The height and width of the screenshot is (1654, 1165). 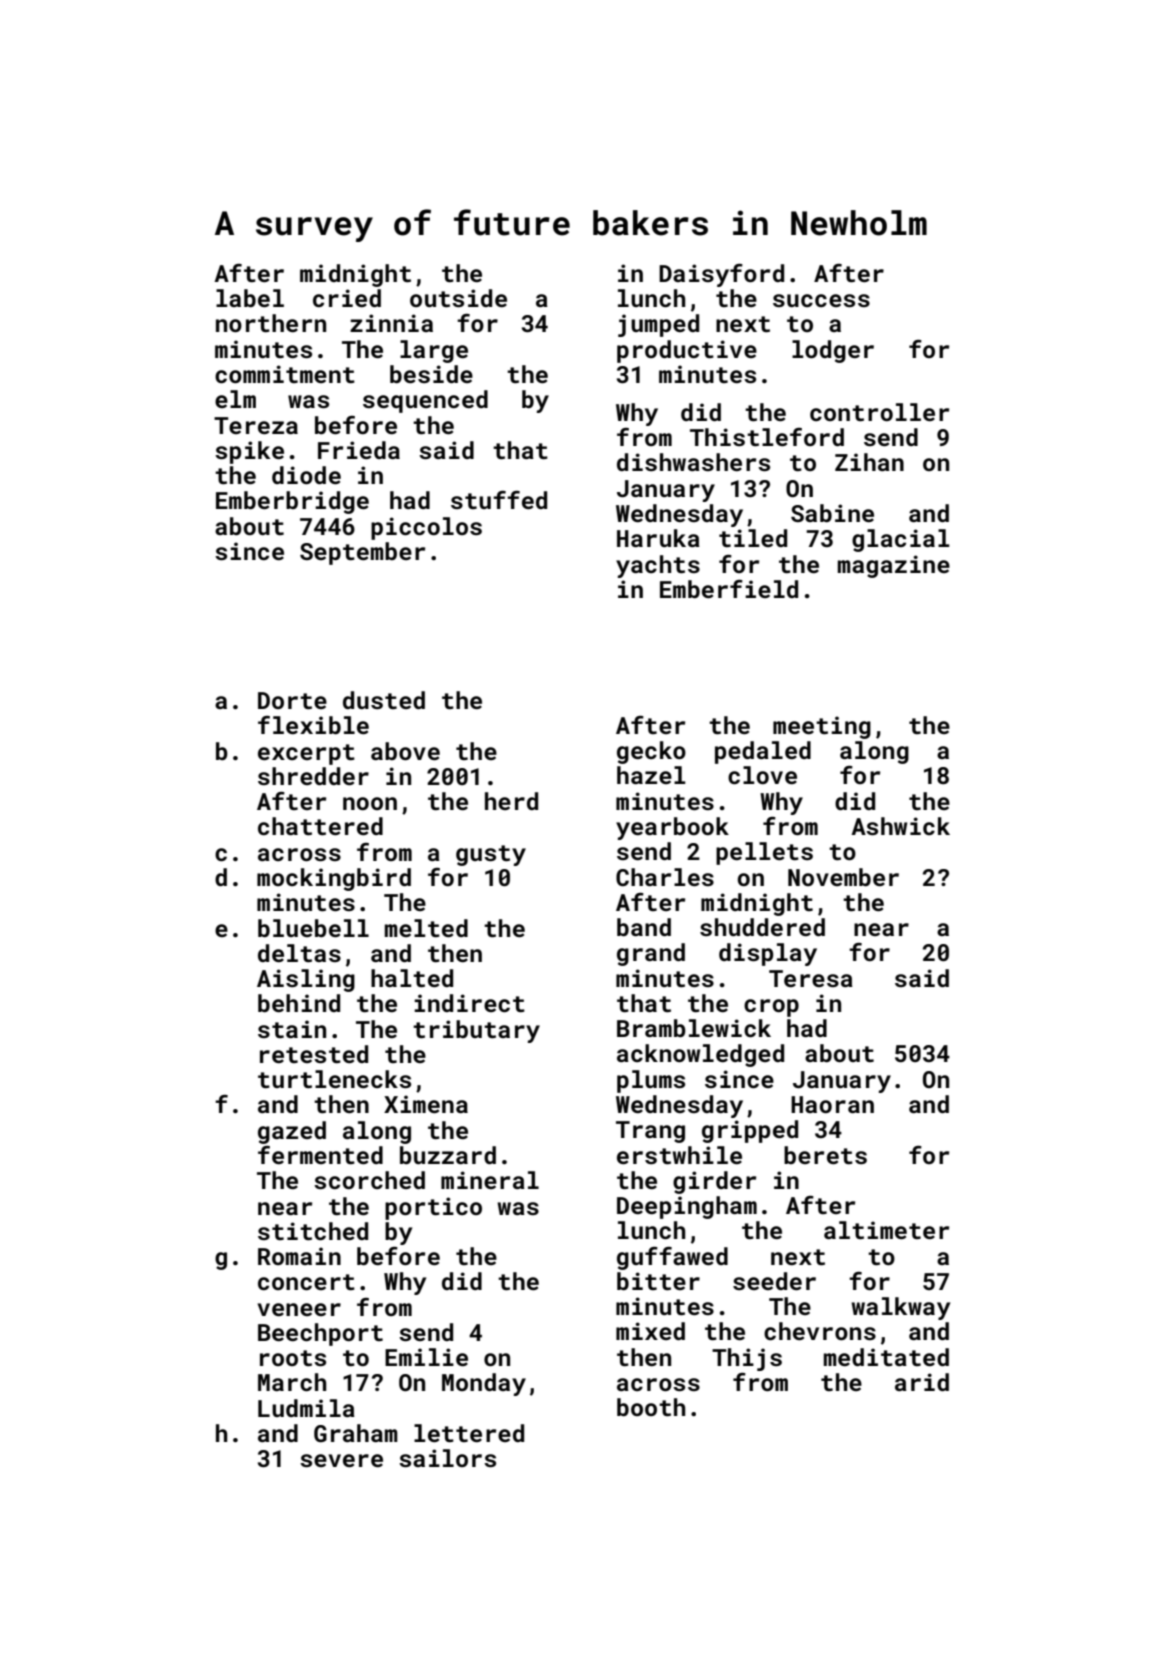 I want to click on gusty, so click(x=491, y=855).
